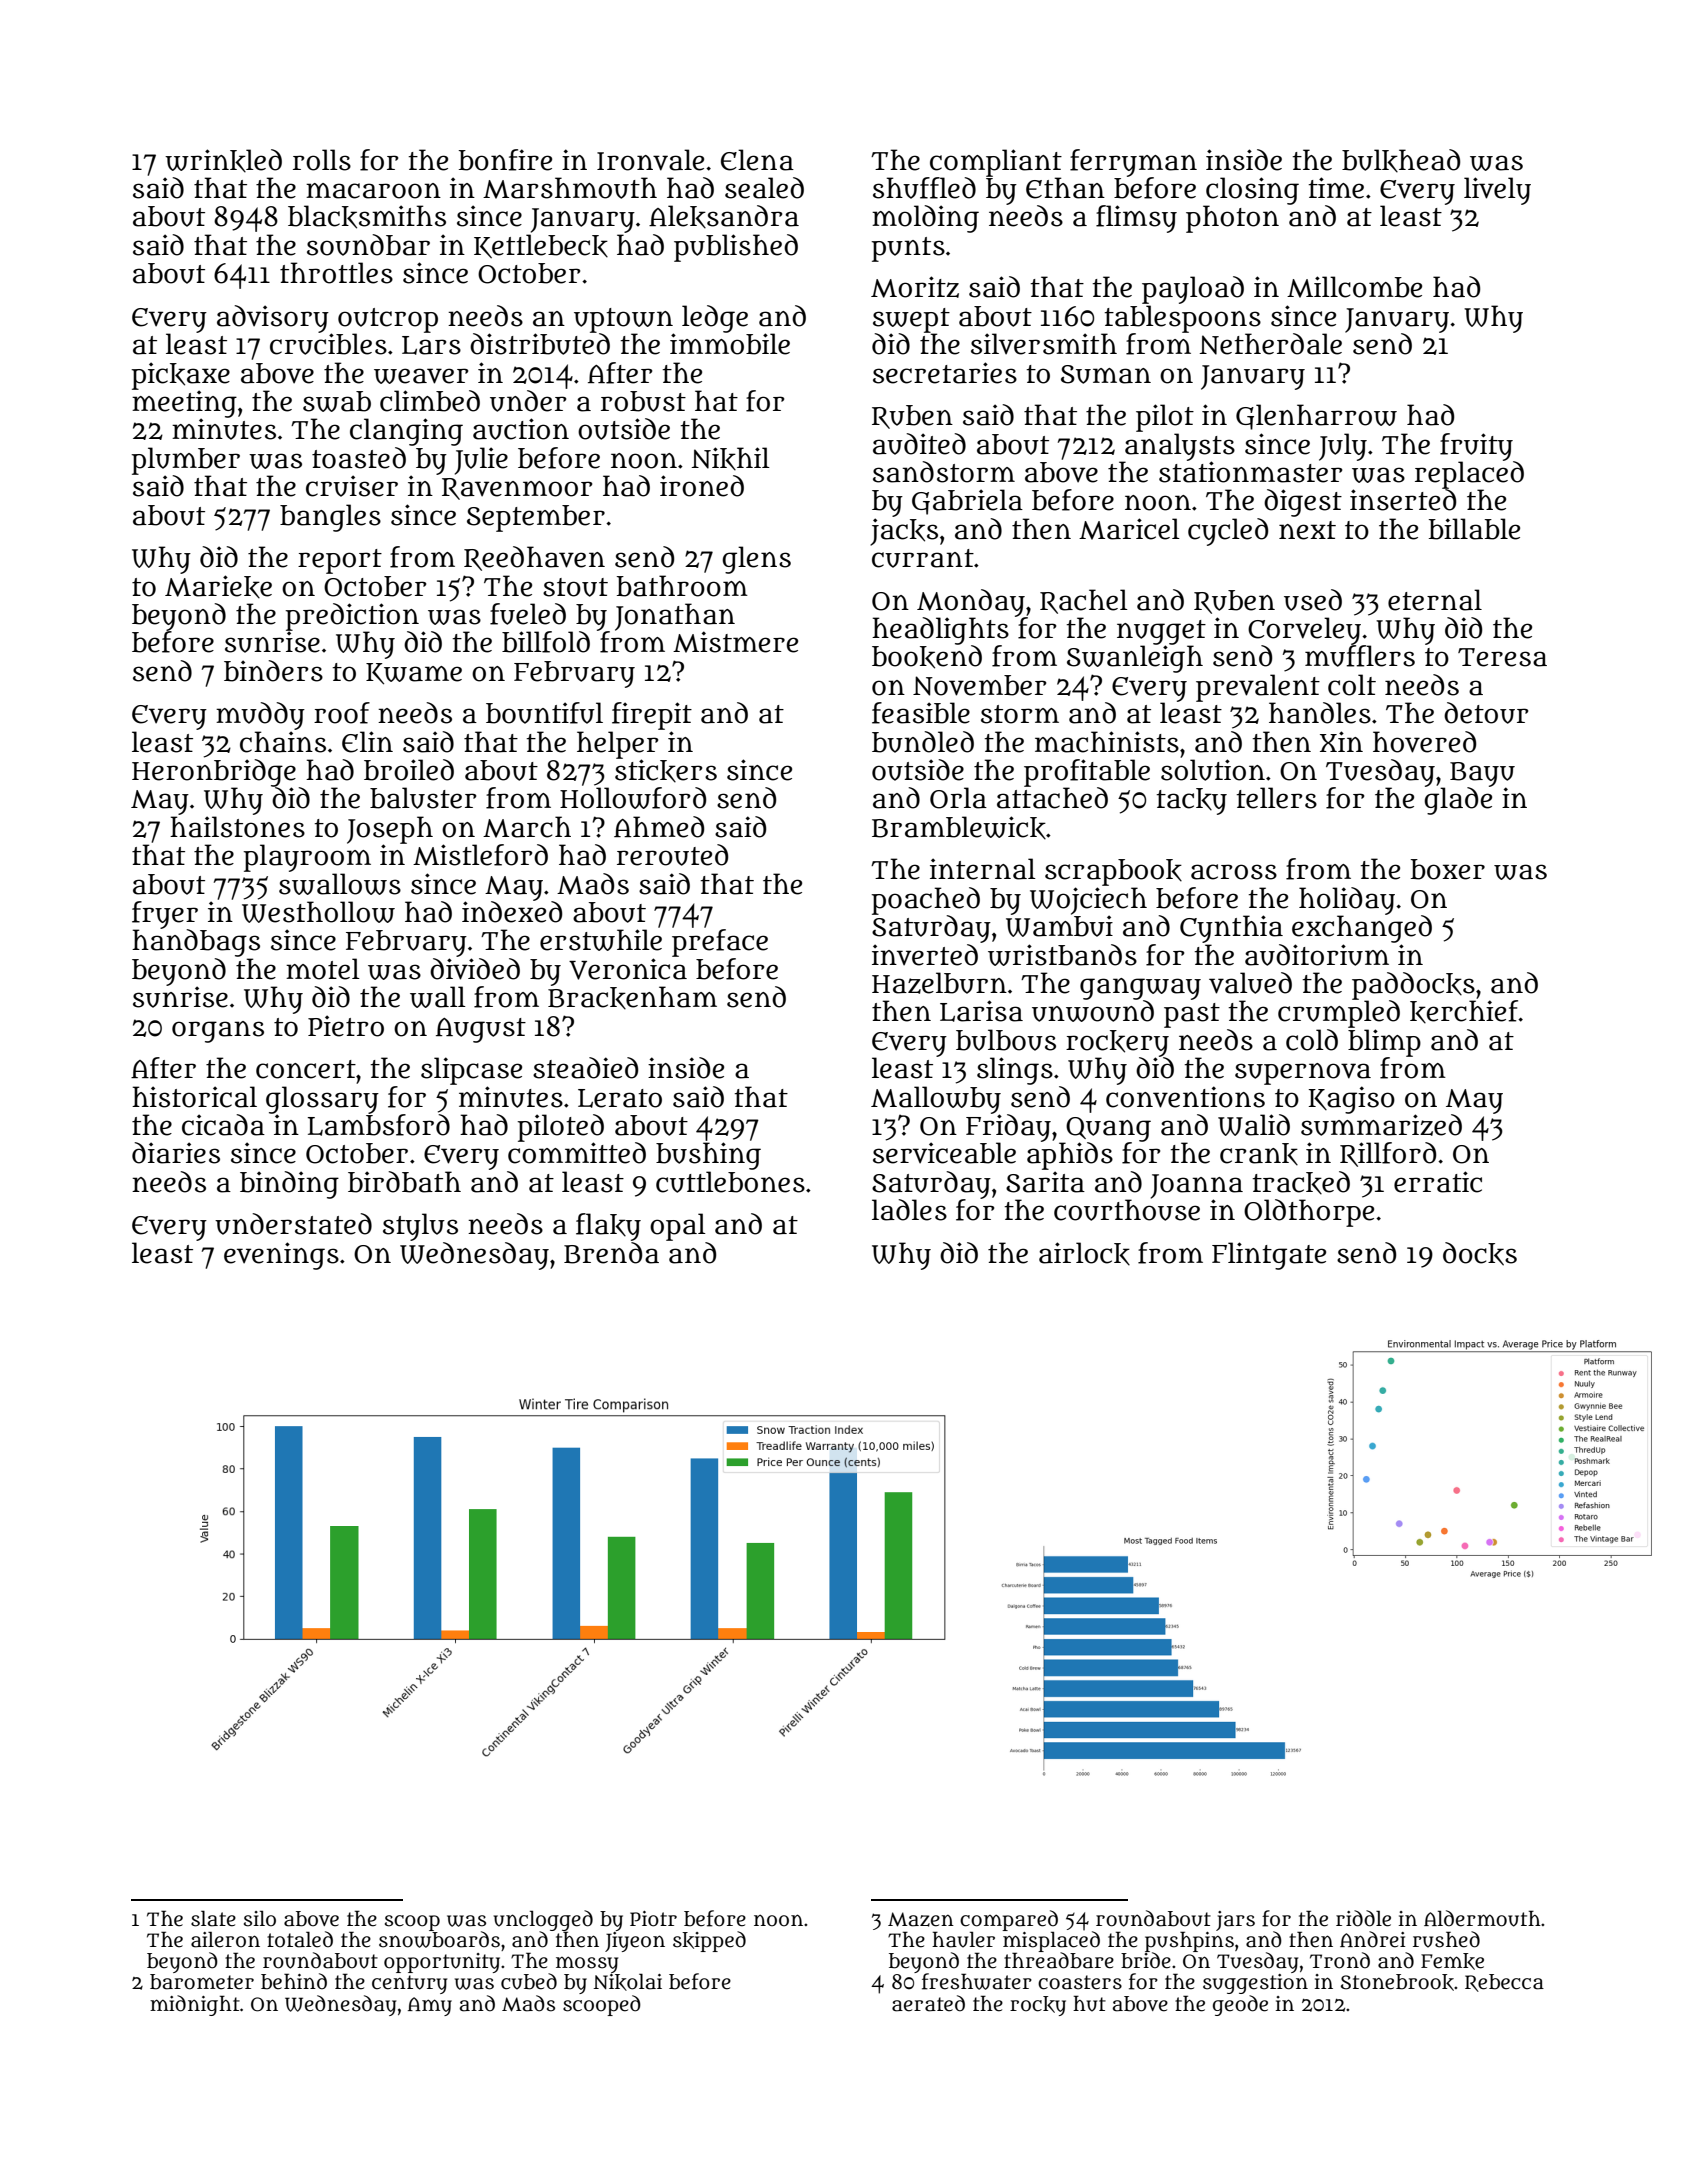 The width and height of the document is (1683, 2178). Describe the element at coordinates (1438, 1182) in the document. I see `erratic` at that location.
